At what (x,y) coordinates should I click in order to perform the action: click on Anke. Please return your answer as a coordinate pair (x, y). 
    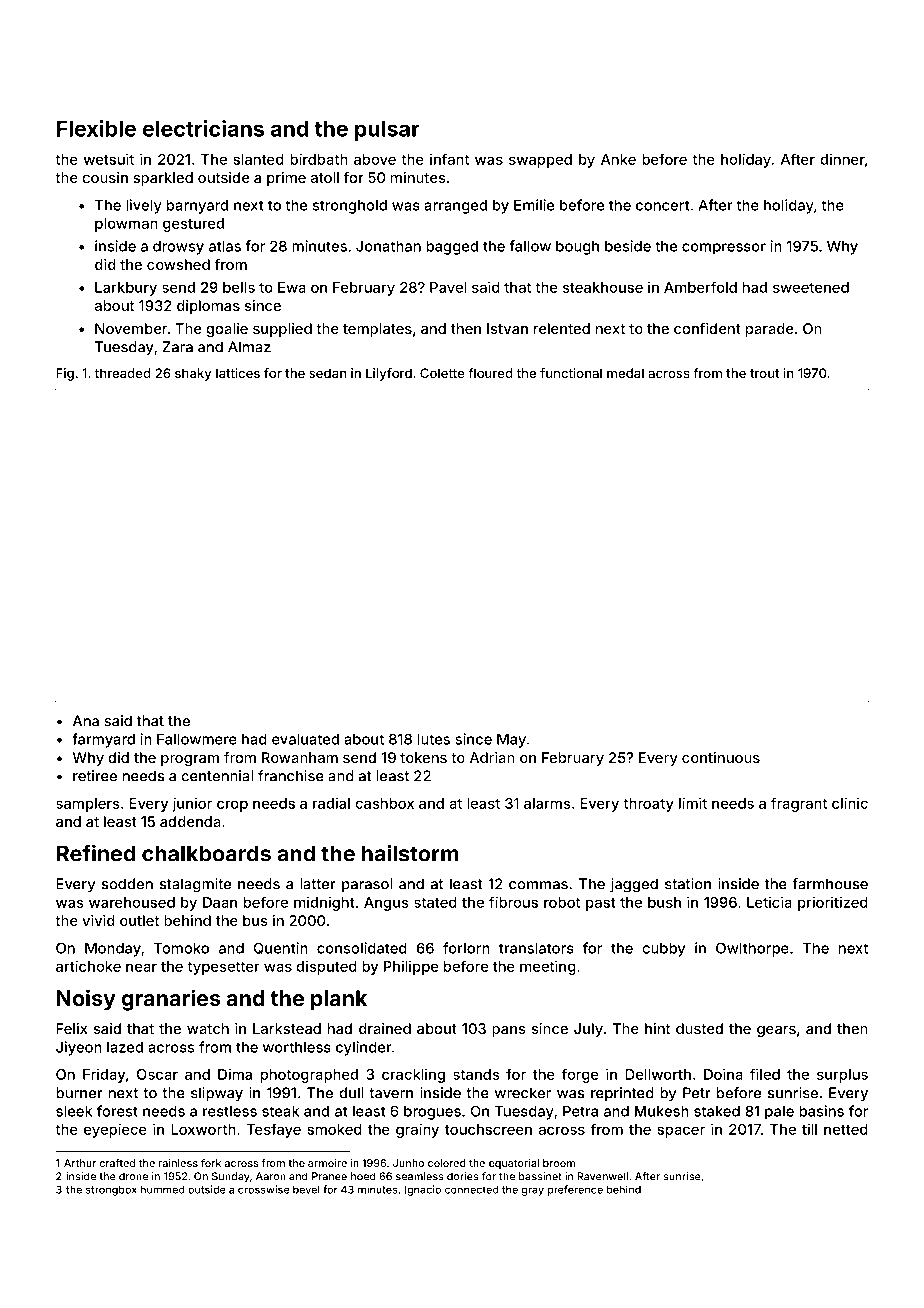
    Looking at the image, I should click on (618, 159).
